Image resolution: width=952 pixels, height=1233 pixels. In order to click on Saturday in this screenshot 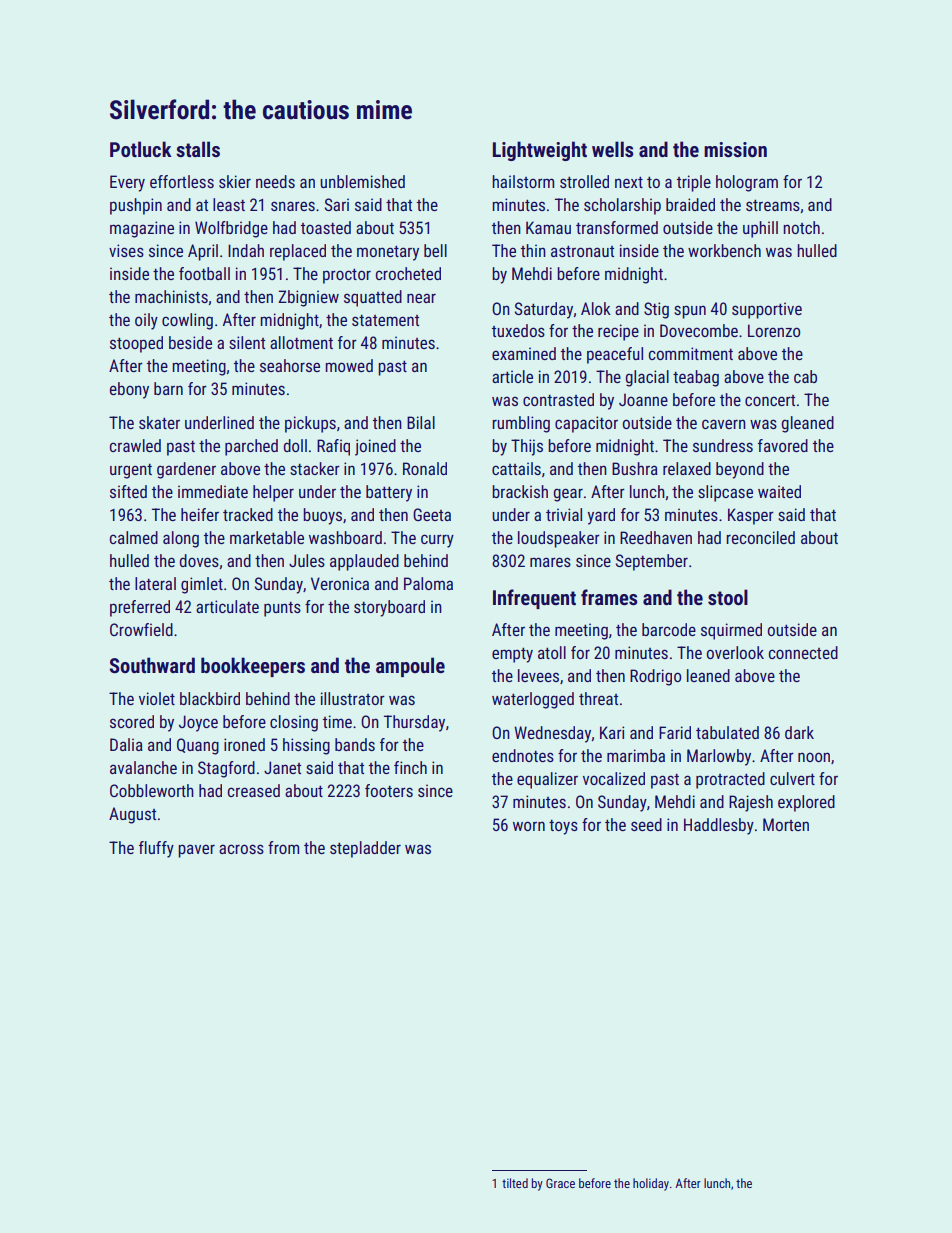, I will do `click(544, 310)`.
